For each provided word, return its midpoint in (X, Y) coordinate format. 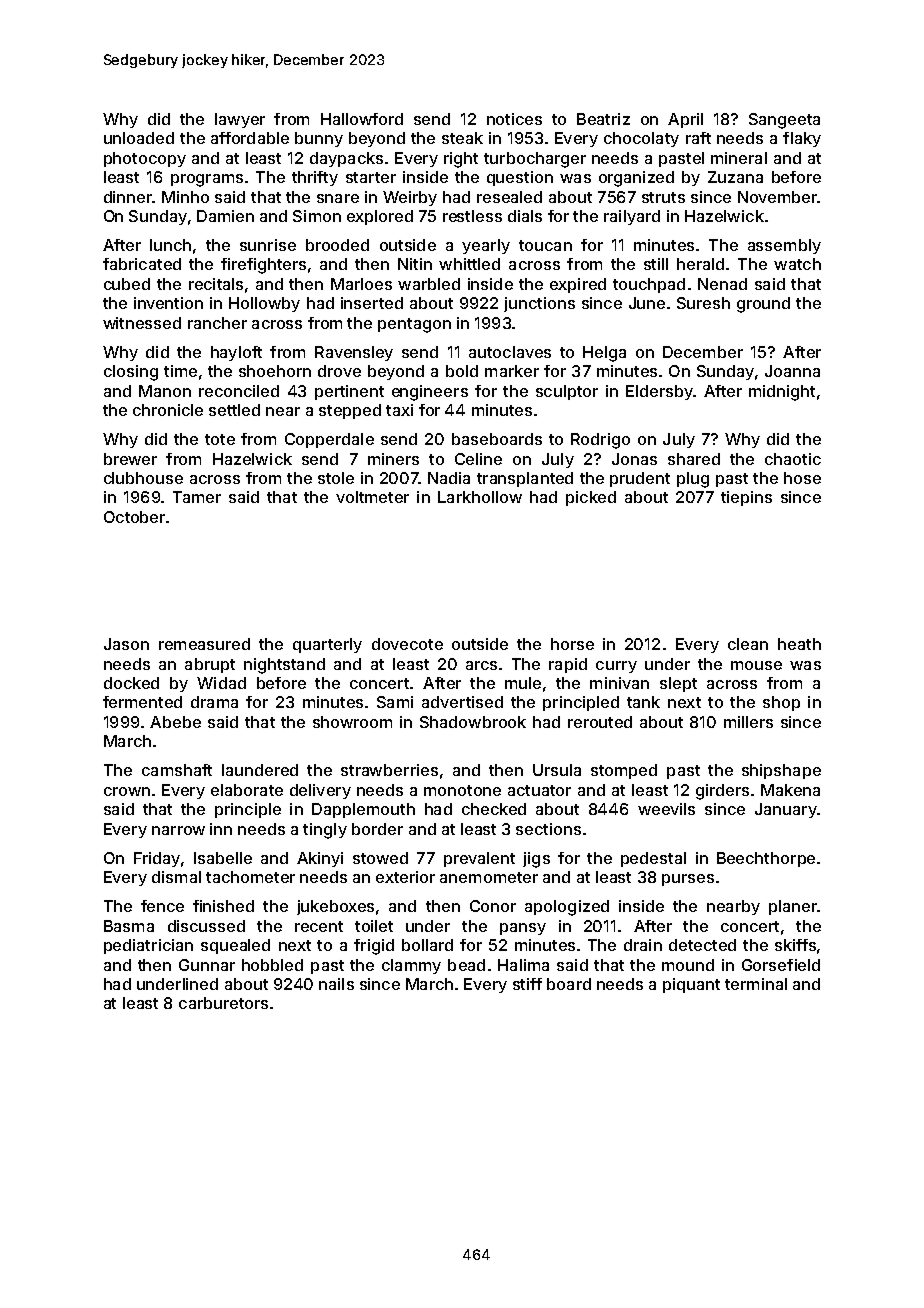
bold (462, 371)
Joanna (792, 371)
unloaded (139, 138)
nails (336, 984)
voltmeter (372, 497)
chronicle (168, 410)
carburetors (223, 1003)
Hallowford (362, 119)
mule (523, 683)
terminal (756, 984)
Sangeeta (784, 121)
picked (591, 498)
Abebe (175, 722)
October (134, 517)
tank (643, 702)
